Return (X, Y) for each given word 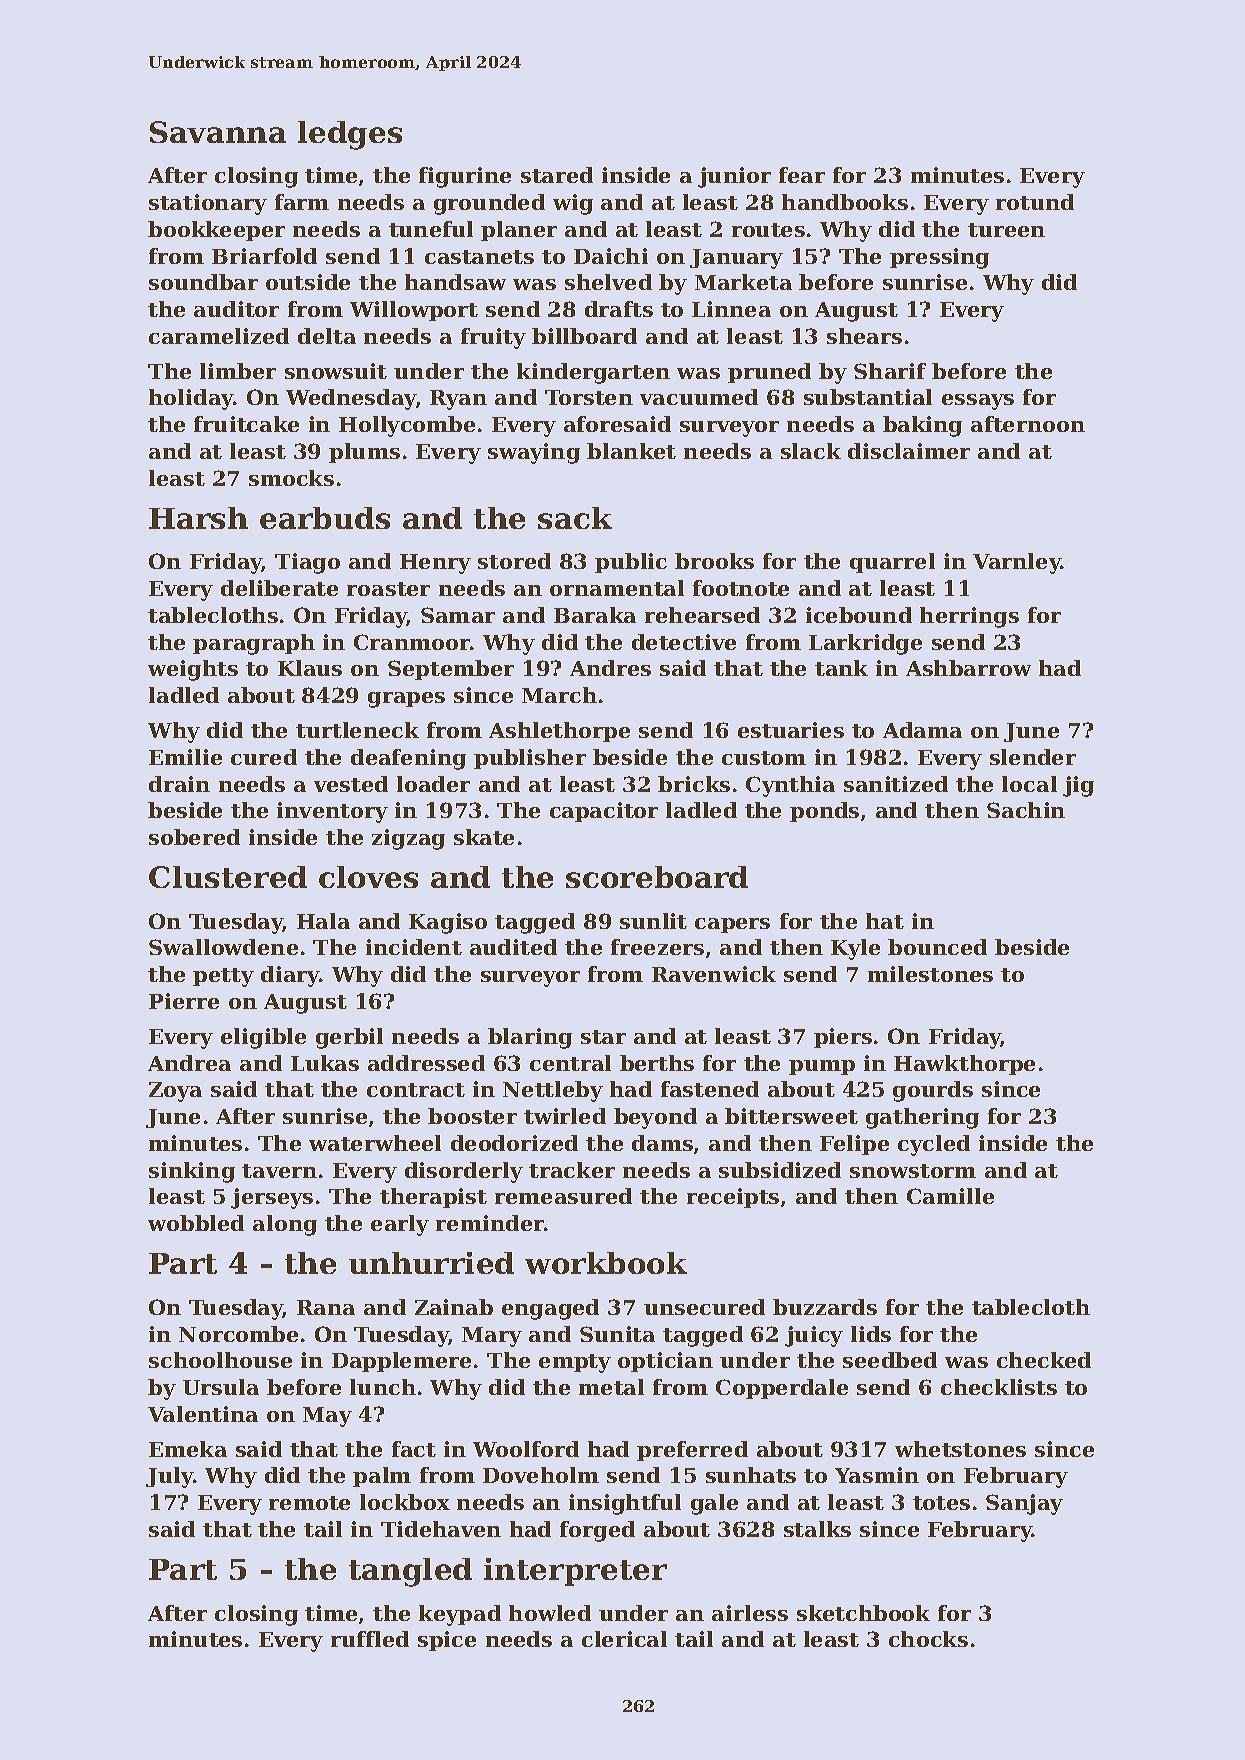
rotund (1035, 202)
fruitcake (246, 424)
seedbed (890, 1360)
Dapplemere (401, 1362)
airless (750, 1613)
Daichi (611, 256)
